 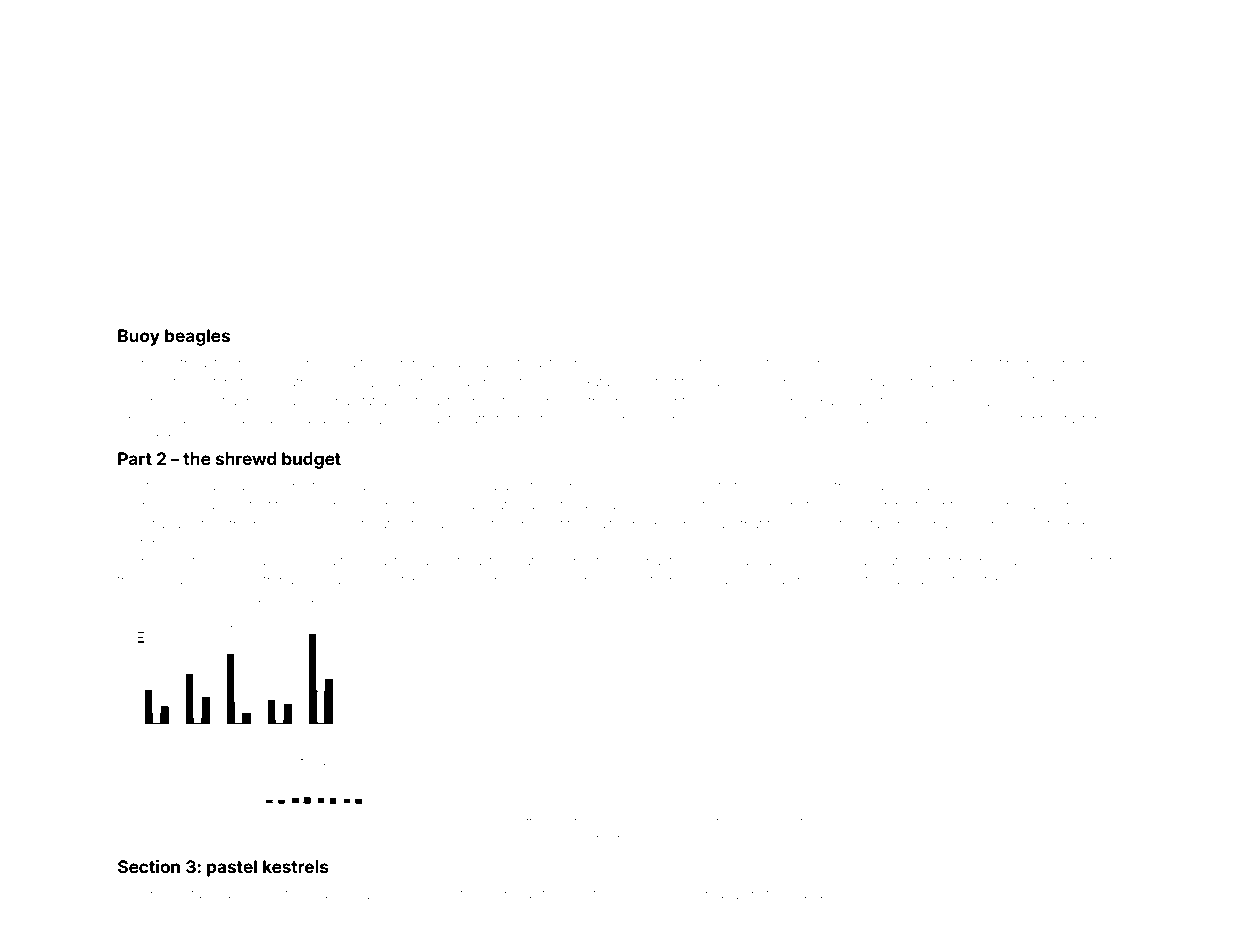 I want to click on monorail, so click(x=510, y=894).
